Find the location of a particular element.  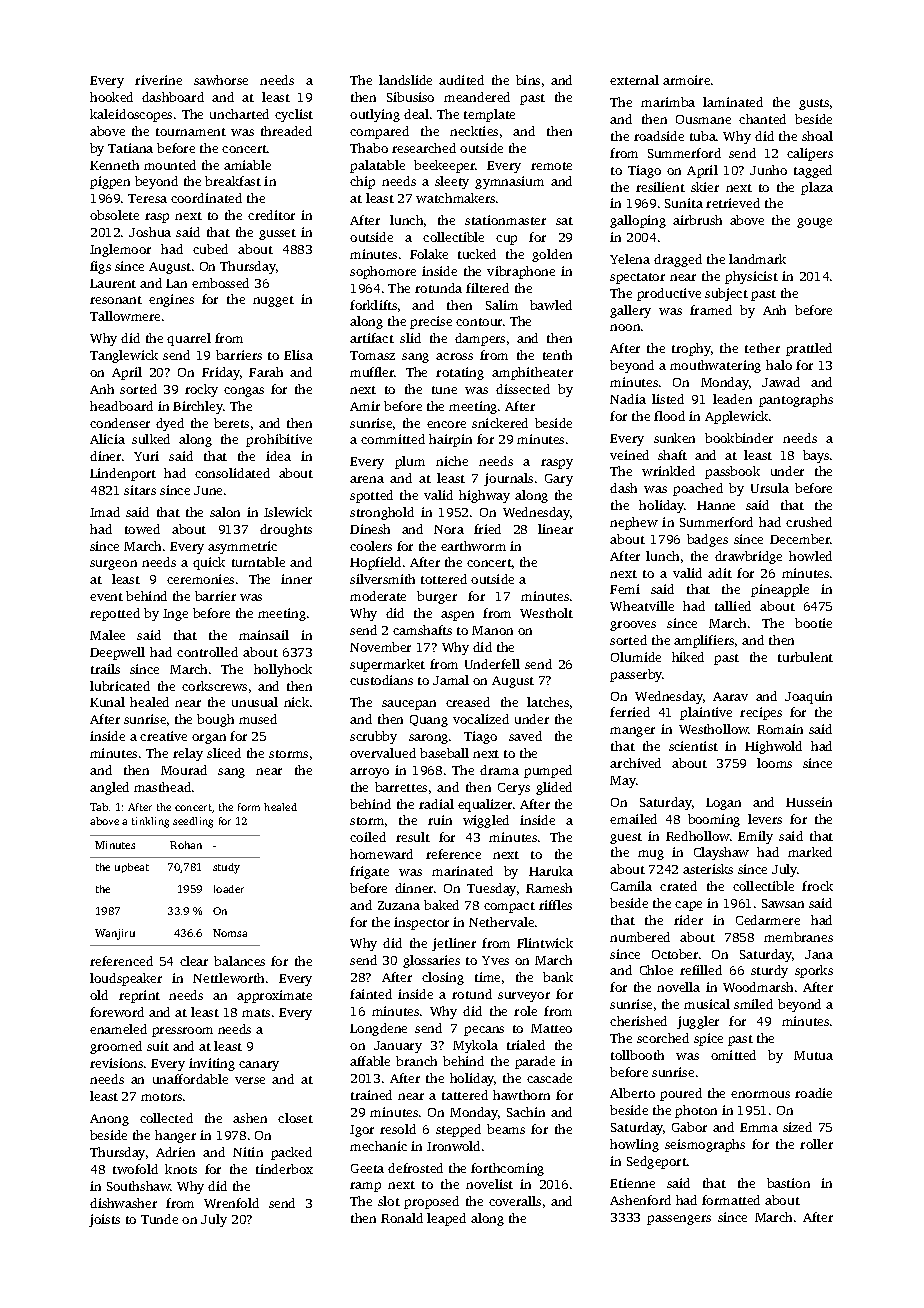

event is located at coordinates (106, 597).
